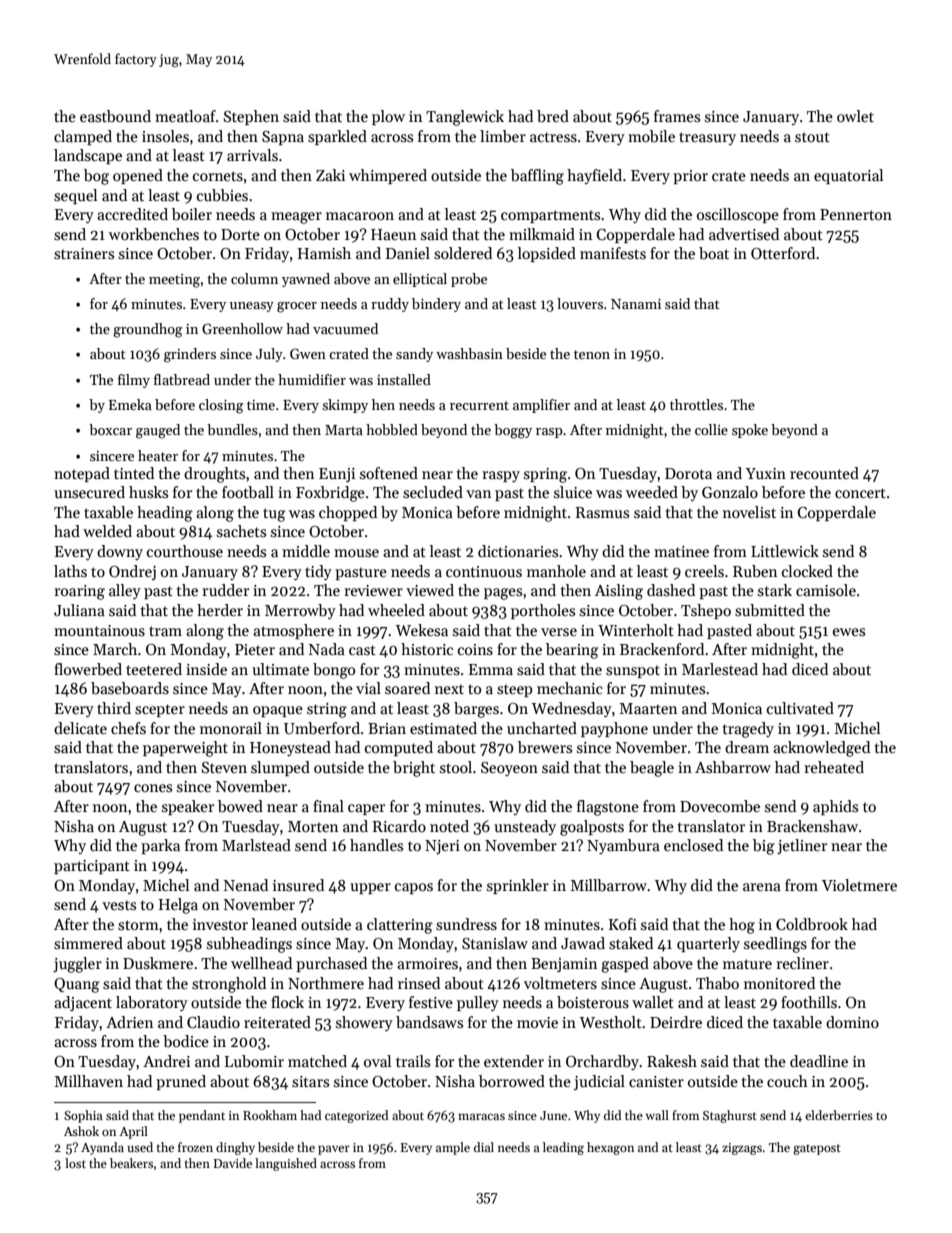  What do you see at coordinates (185, 116) in the document?
I see `meatloaf` at bounding box center [185, 116].
